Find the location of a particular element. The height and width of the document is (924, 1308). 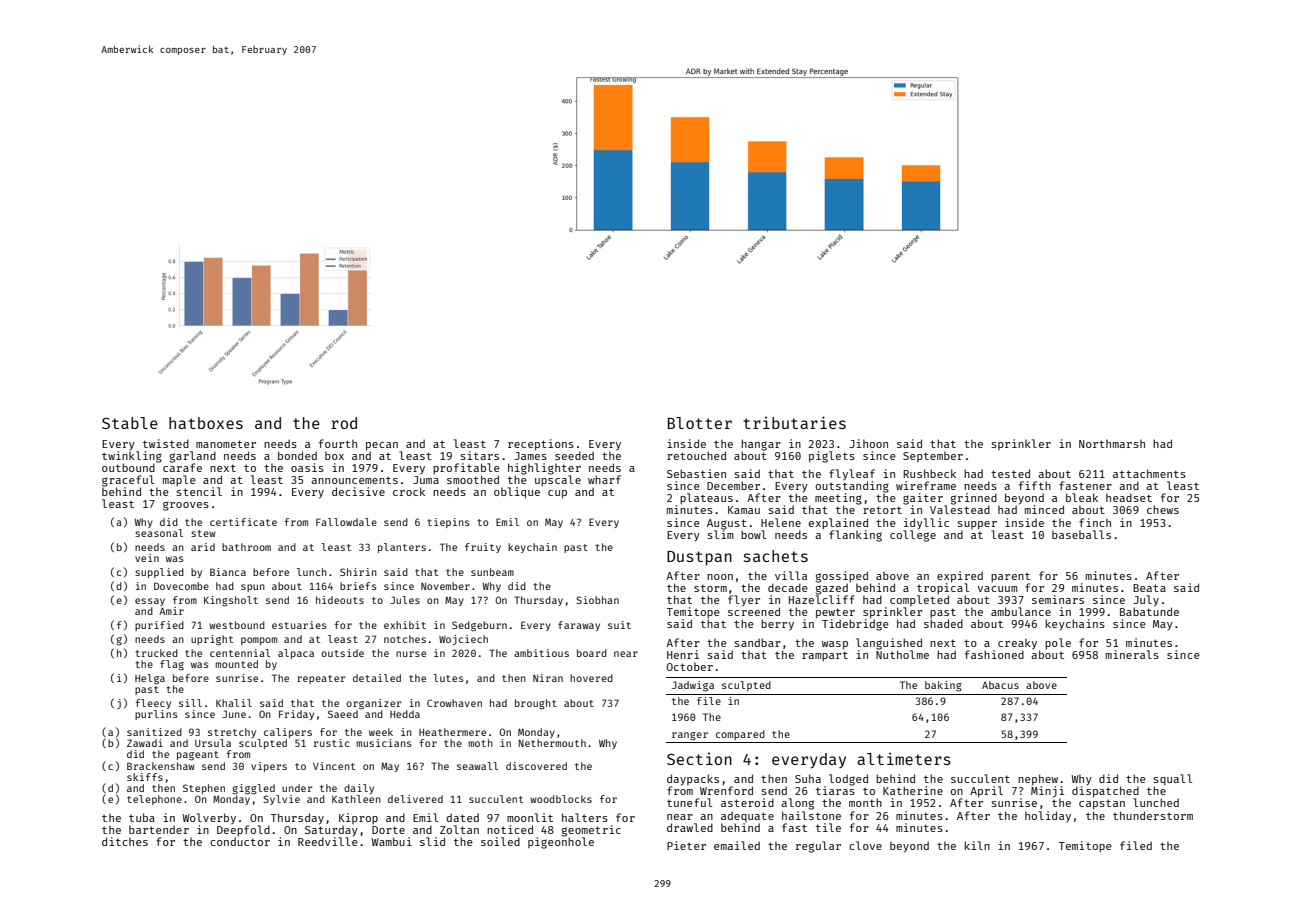

expired is located at coordinates (960, 577).
